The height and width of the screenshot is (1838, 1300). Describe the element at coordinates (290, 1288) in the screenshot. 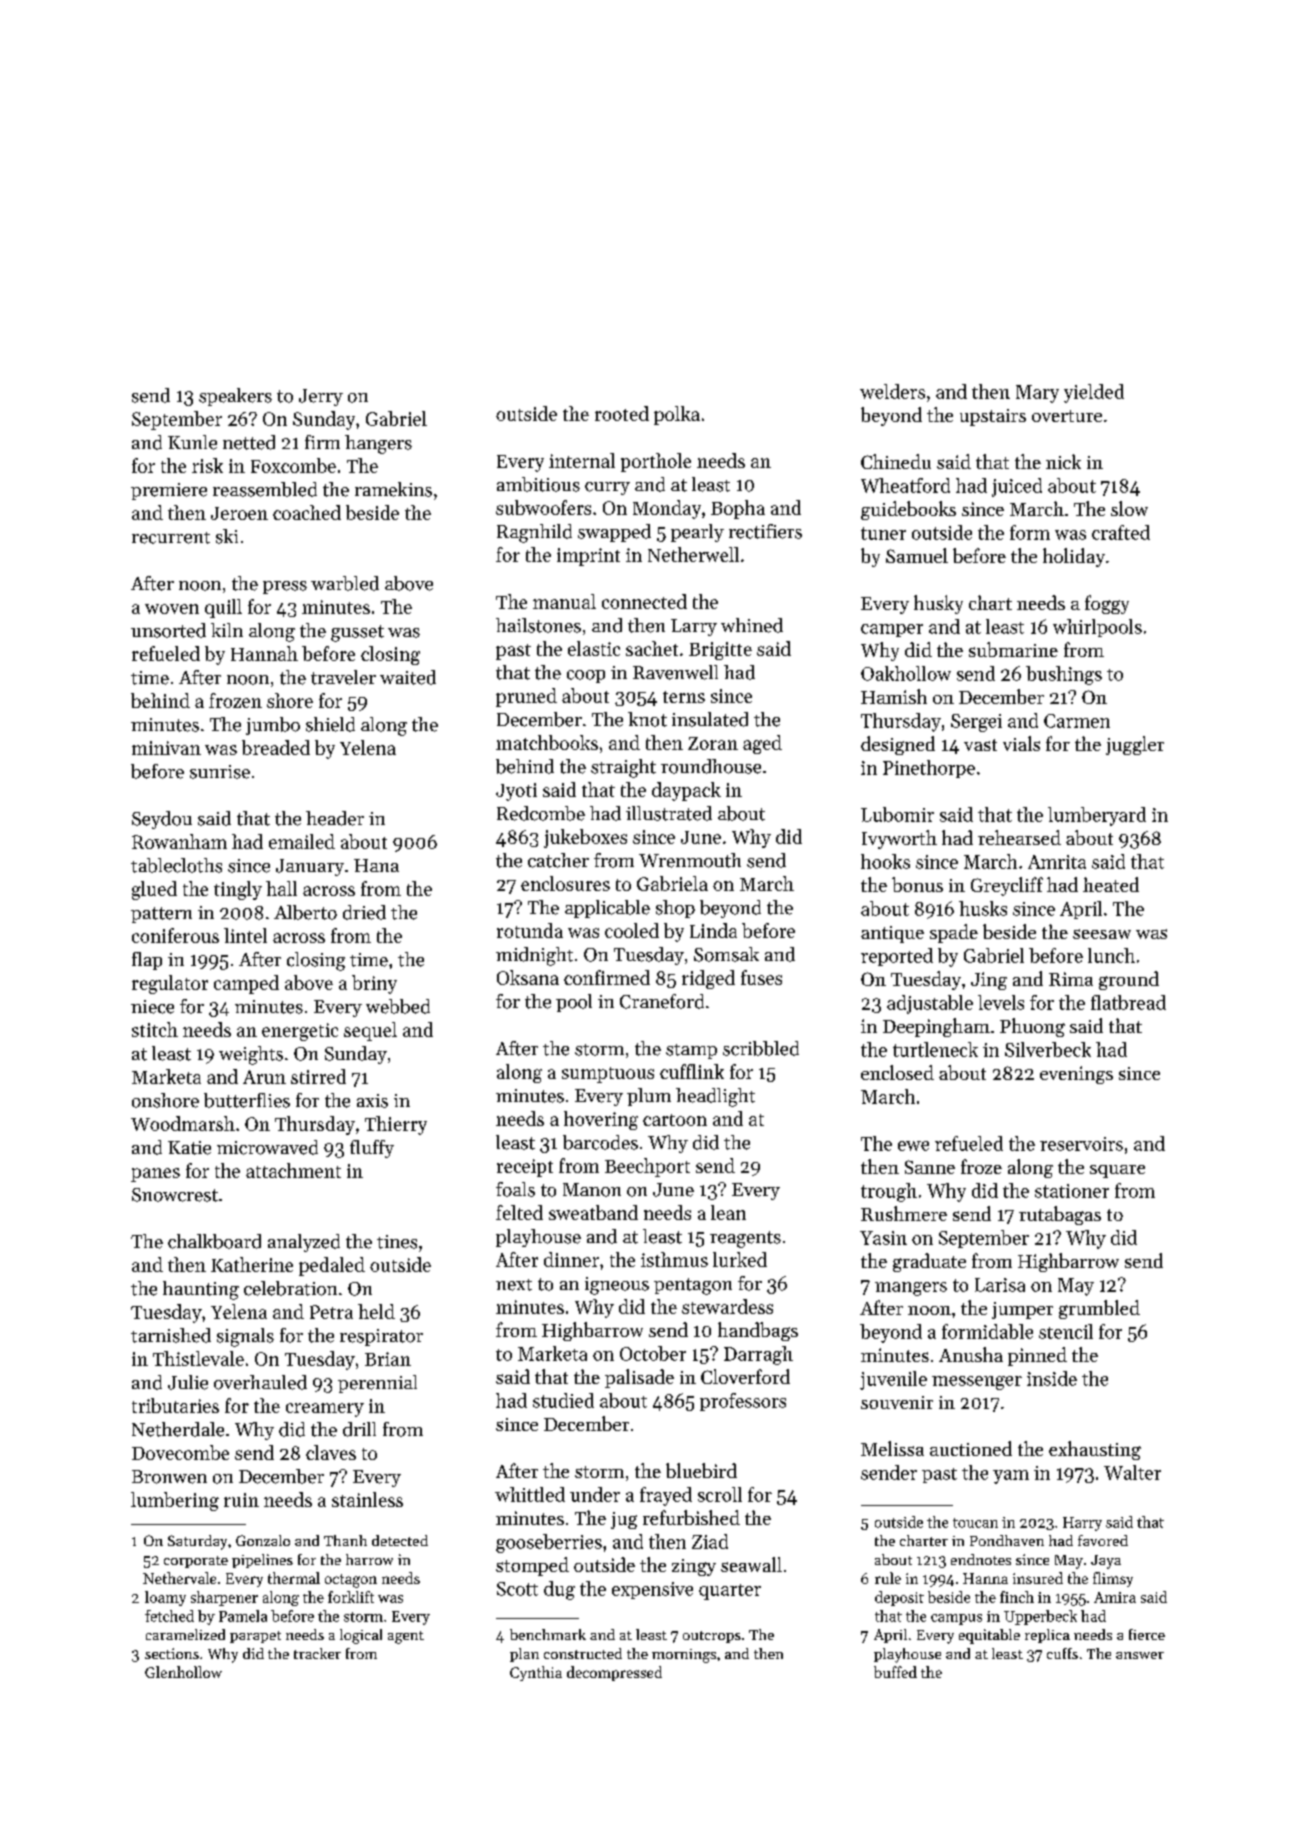

I see `celebration` at that location.
